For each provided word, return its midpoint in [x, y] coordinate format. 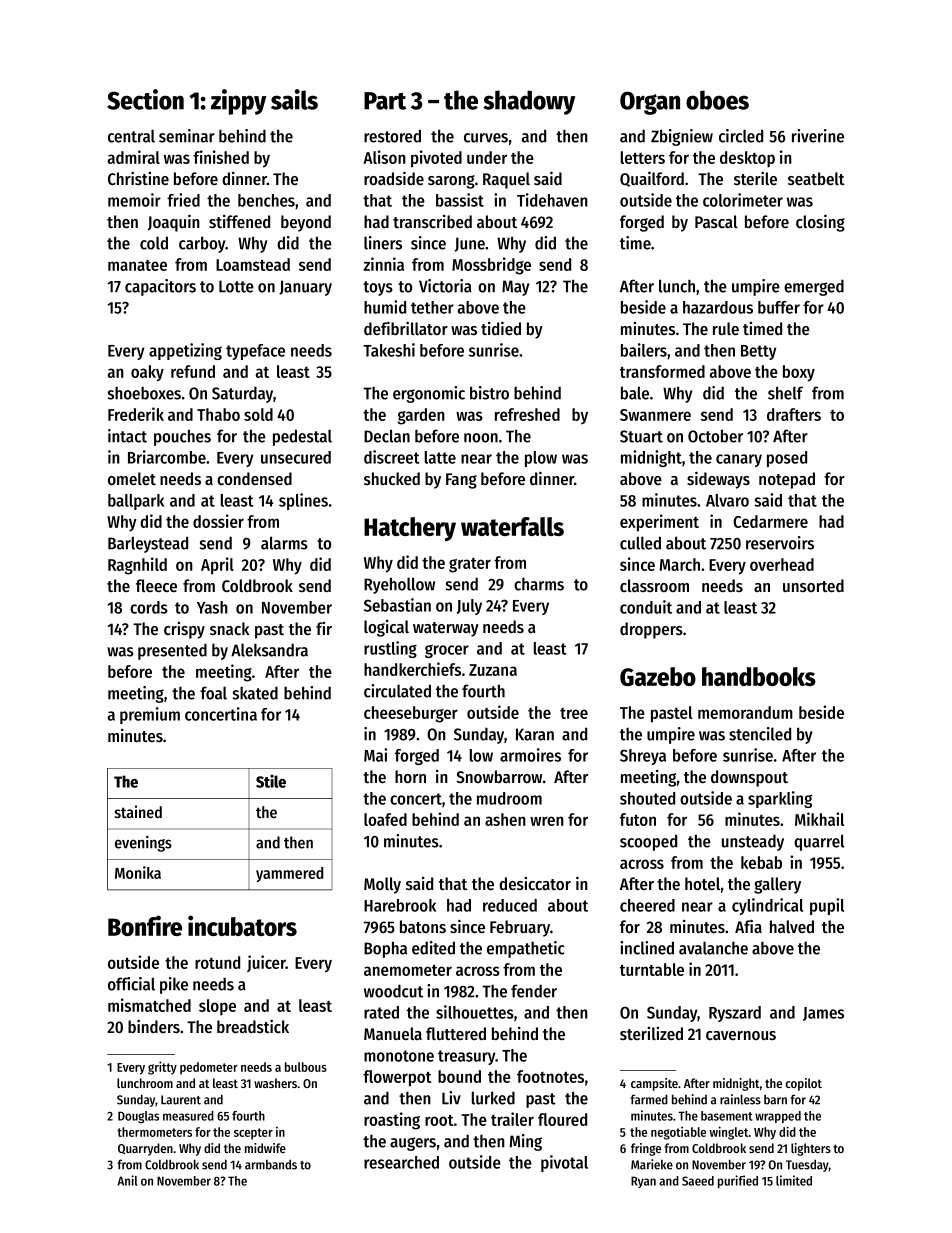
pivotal [564, 1163]
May [515, 288]
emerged [814, 288]
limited [794, 1180]
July [469, 607]
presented [172, 652]
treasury [467, 1057]
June [470, 244]
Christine [138, 178]
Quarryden [145, 1149]
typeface [255, 352]
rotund [217, 962]
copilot [803, 1084]
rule [726, 328]
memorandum [745, 712]
